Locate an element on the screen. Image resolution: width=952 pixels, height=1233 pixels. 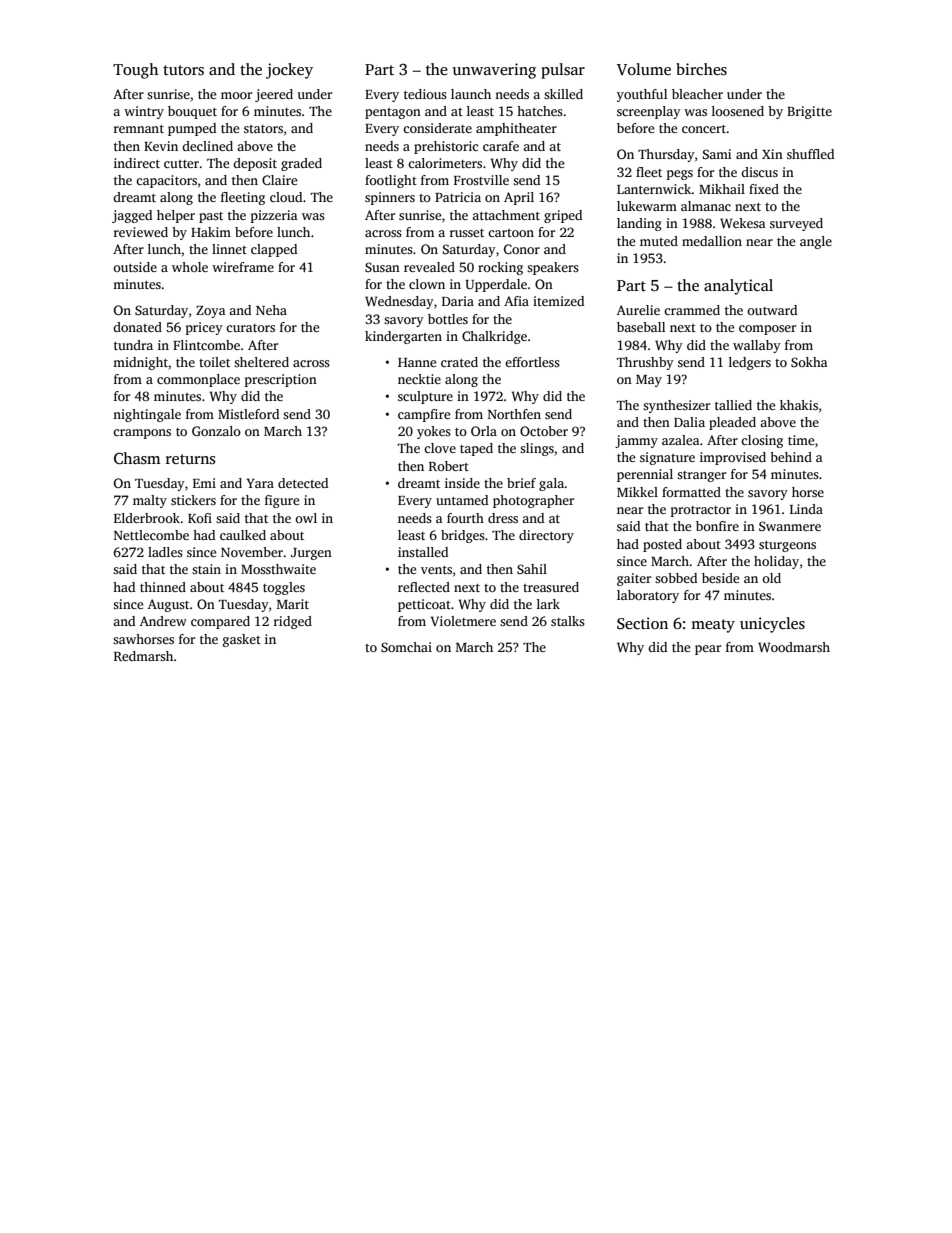
Robert is located at coordinates (449, 466).
